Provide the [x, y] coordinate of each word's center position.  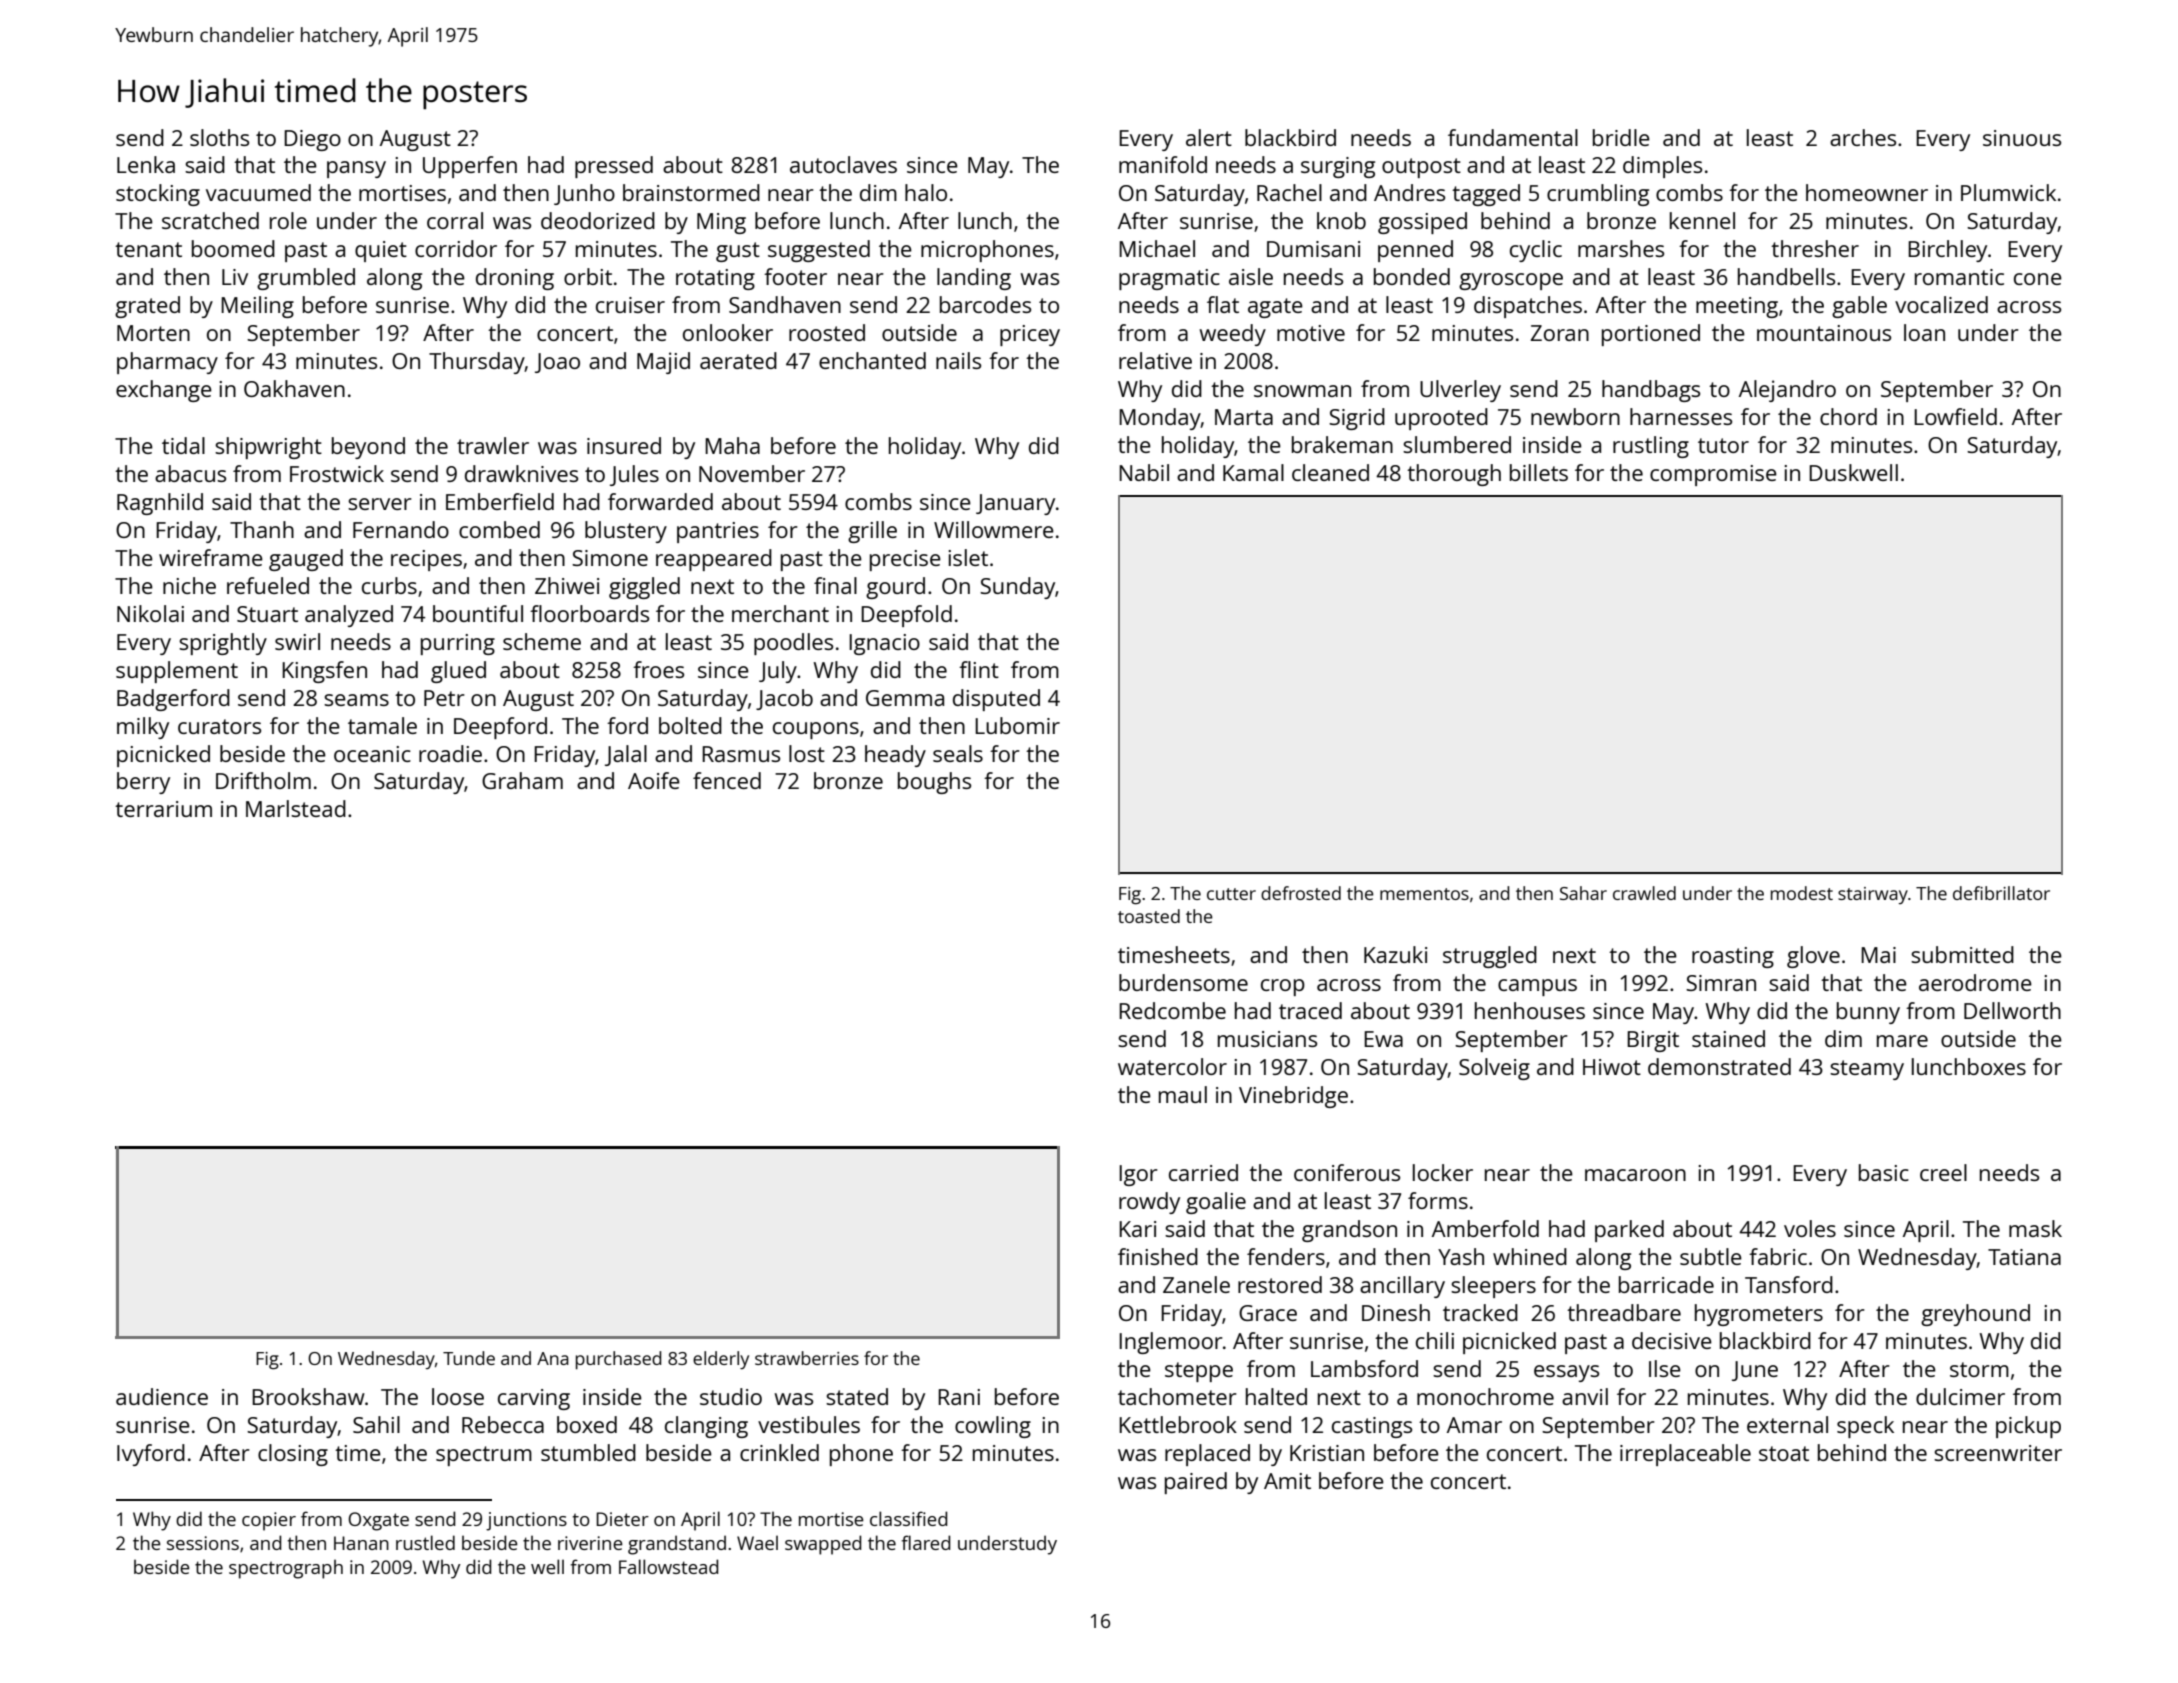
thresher [1815, 248]
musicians [1267, 1039]
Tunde [469, 1358]
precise [905, 560]
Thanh [262, 529]
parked [1629, 1231]
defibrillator [2001, 893]
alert [1209, 137]
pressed [614, 167]
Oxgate [378, 1521]
